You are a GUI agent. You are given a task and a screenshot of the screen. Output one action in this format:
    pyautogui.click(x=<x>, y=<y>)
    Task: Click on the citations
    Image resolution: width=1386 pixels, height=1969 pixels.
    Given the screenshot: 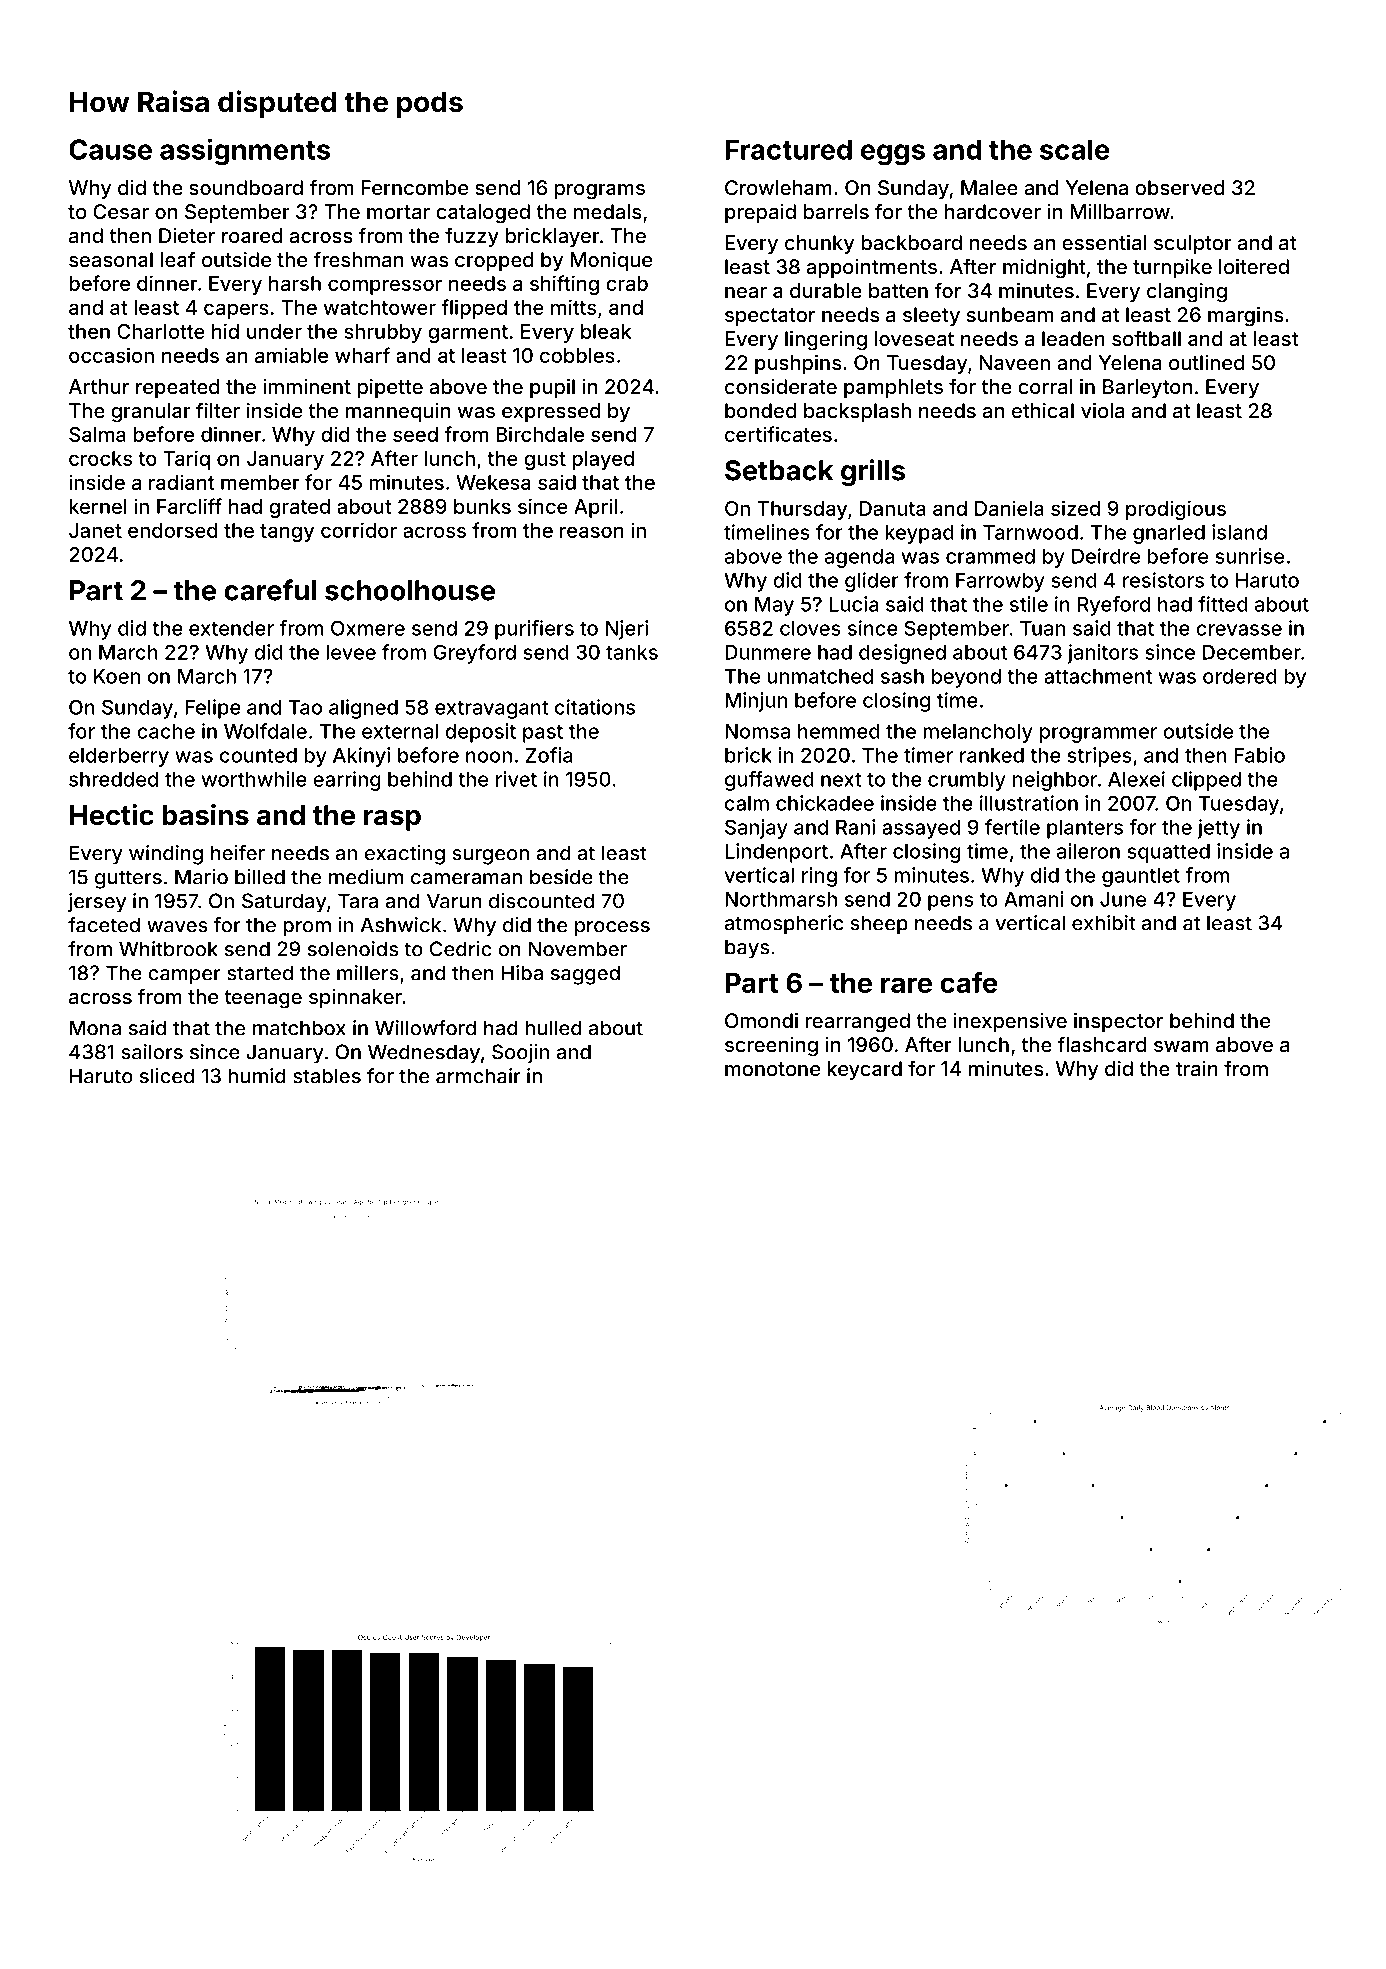 What is the action you would take?
    pyautogui.click(x=595, y=707)
